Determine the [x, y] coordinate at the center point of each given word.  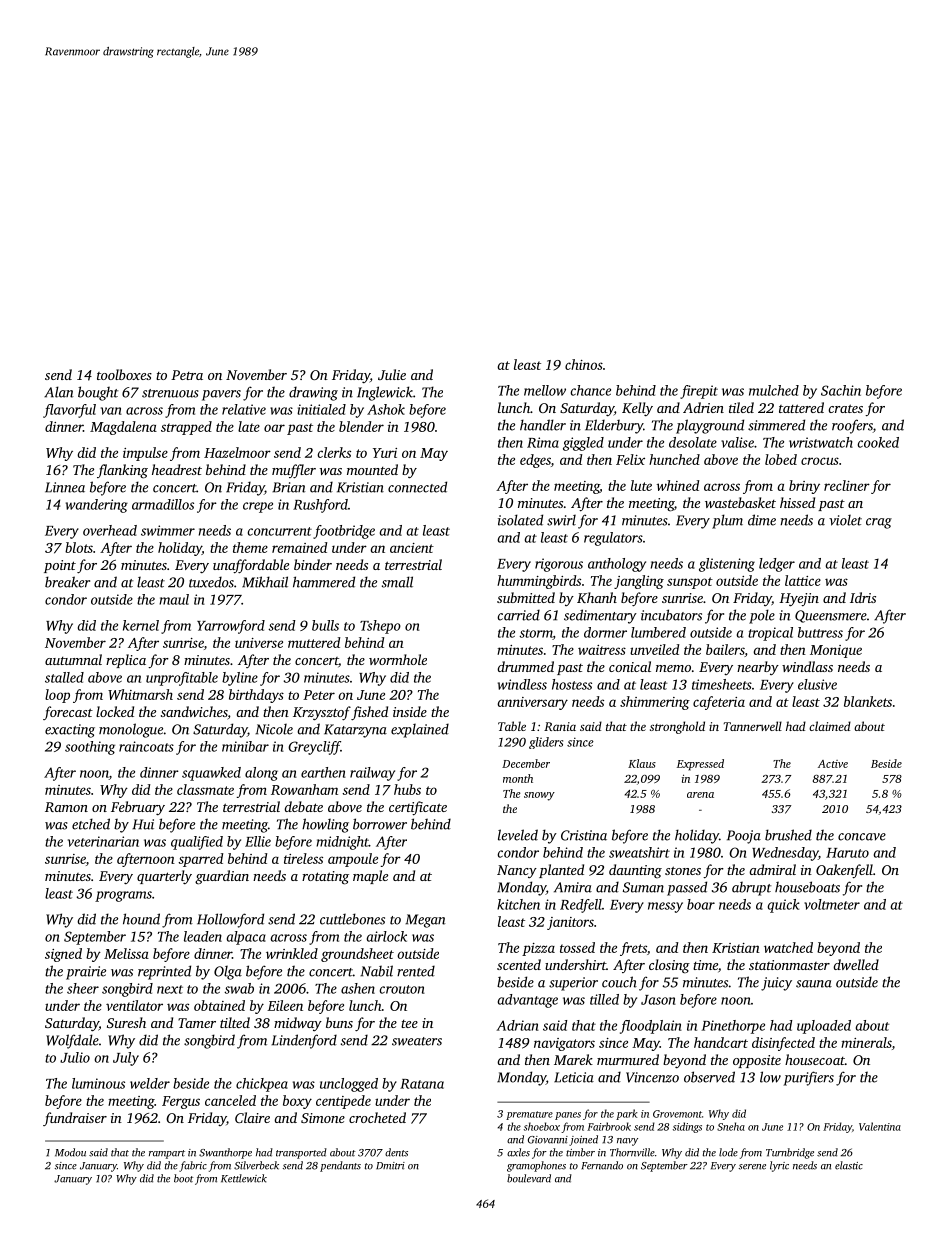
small [397, 582]
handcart [721, 1042]
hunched [674, 459]
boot [184, 1178]
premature [529, 1115]
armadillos [163, 504]
